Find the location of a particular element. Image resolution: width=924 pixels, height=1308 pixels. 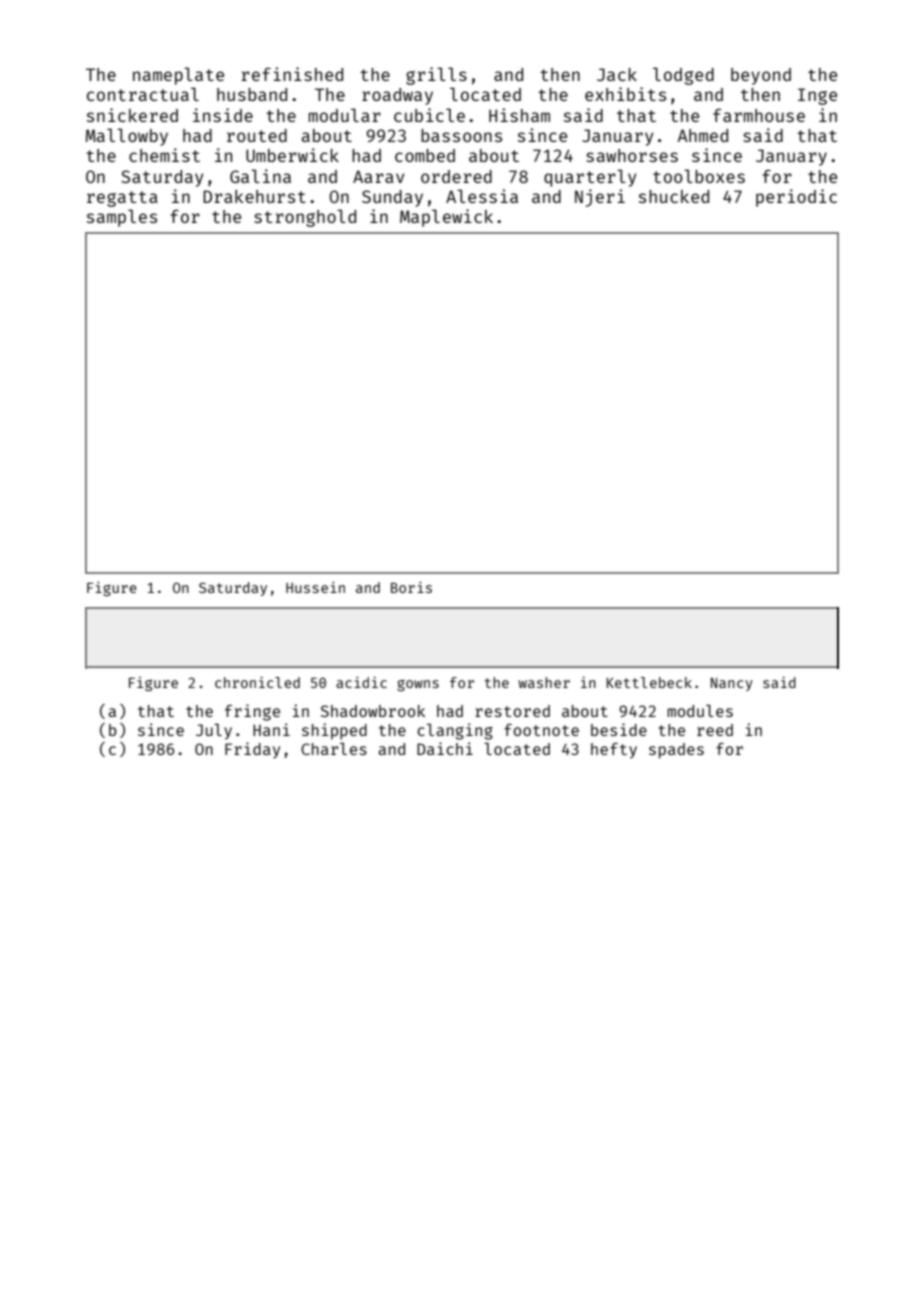

Kettlebeck is located at coordinates (649, 682).
